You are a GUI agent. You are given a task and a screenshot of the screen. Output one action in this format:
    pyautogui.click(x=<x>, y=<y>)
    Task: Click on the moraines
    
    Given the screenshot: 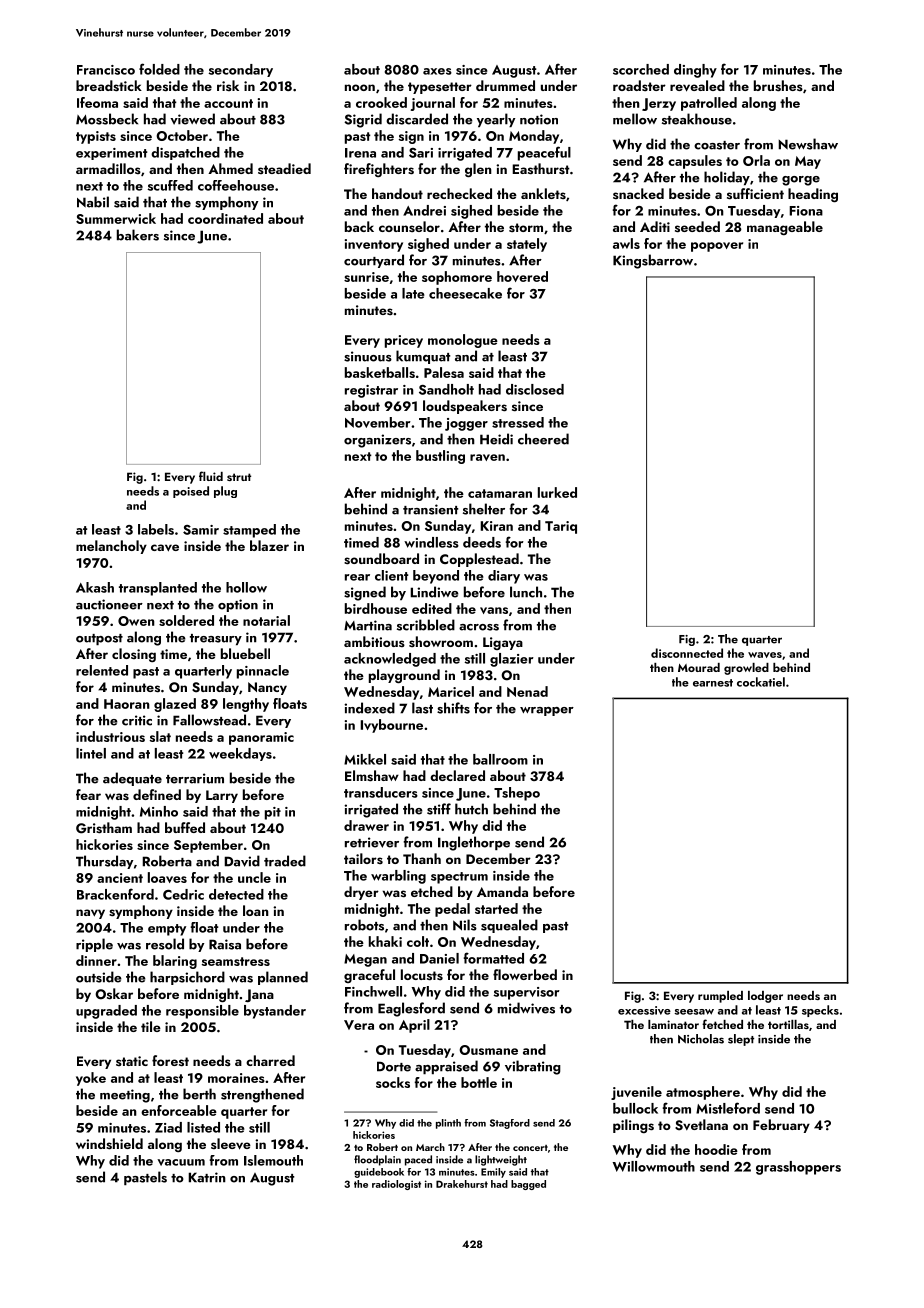 What is the action you would take?
    pyautogui.click(x=236, y=1078)
